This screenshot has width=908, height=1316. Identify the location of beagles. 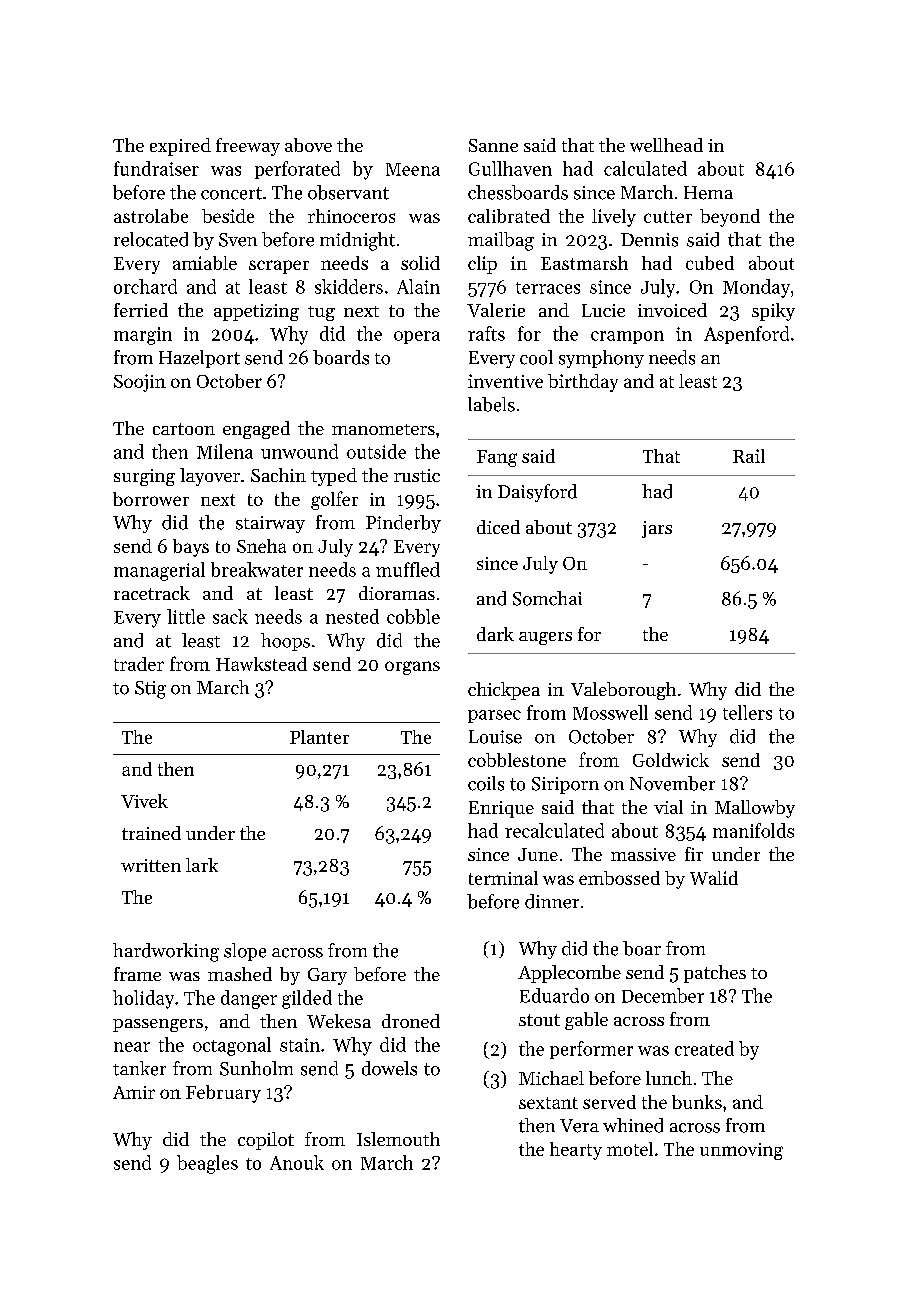
(207, 1164).
